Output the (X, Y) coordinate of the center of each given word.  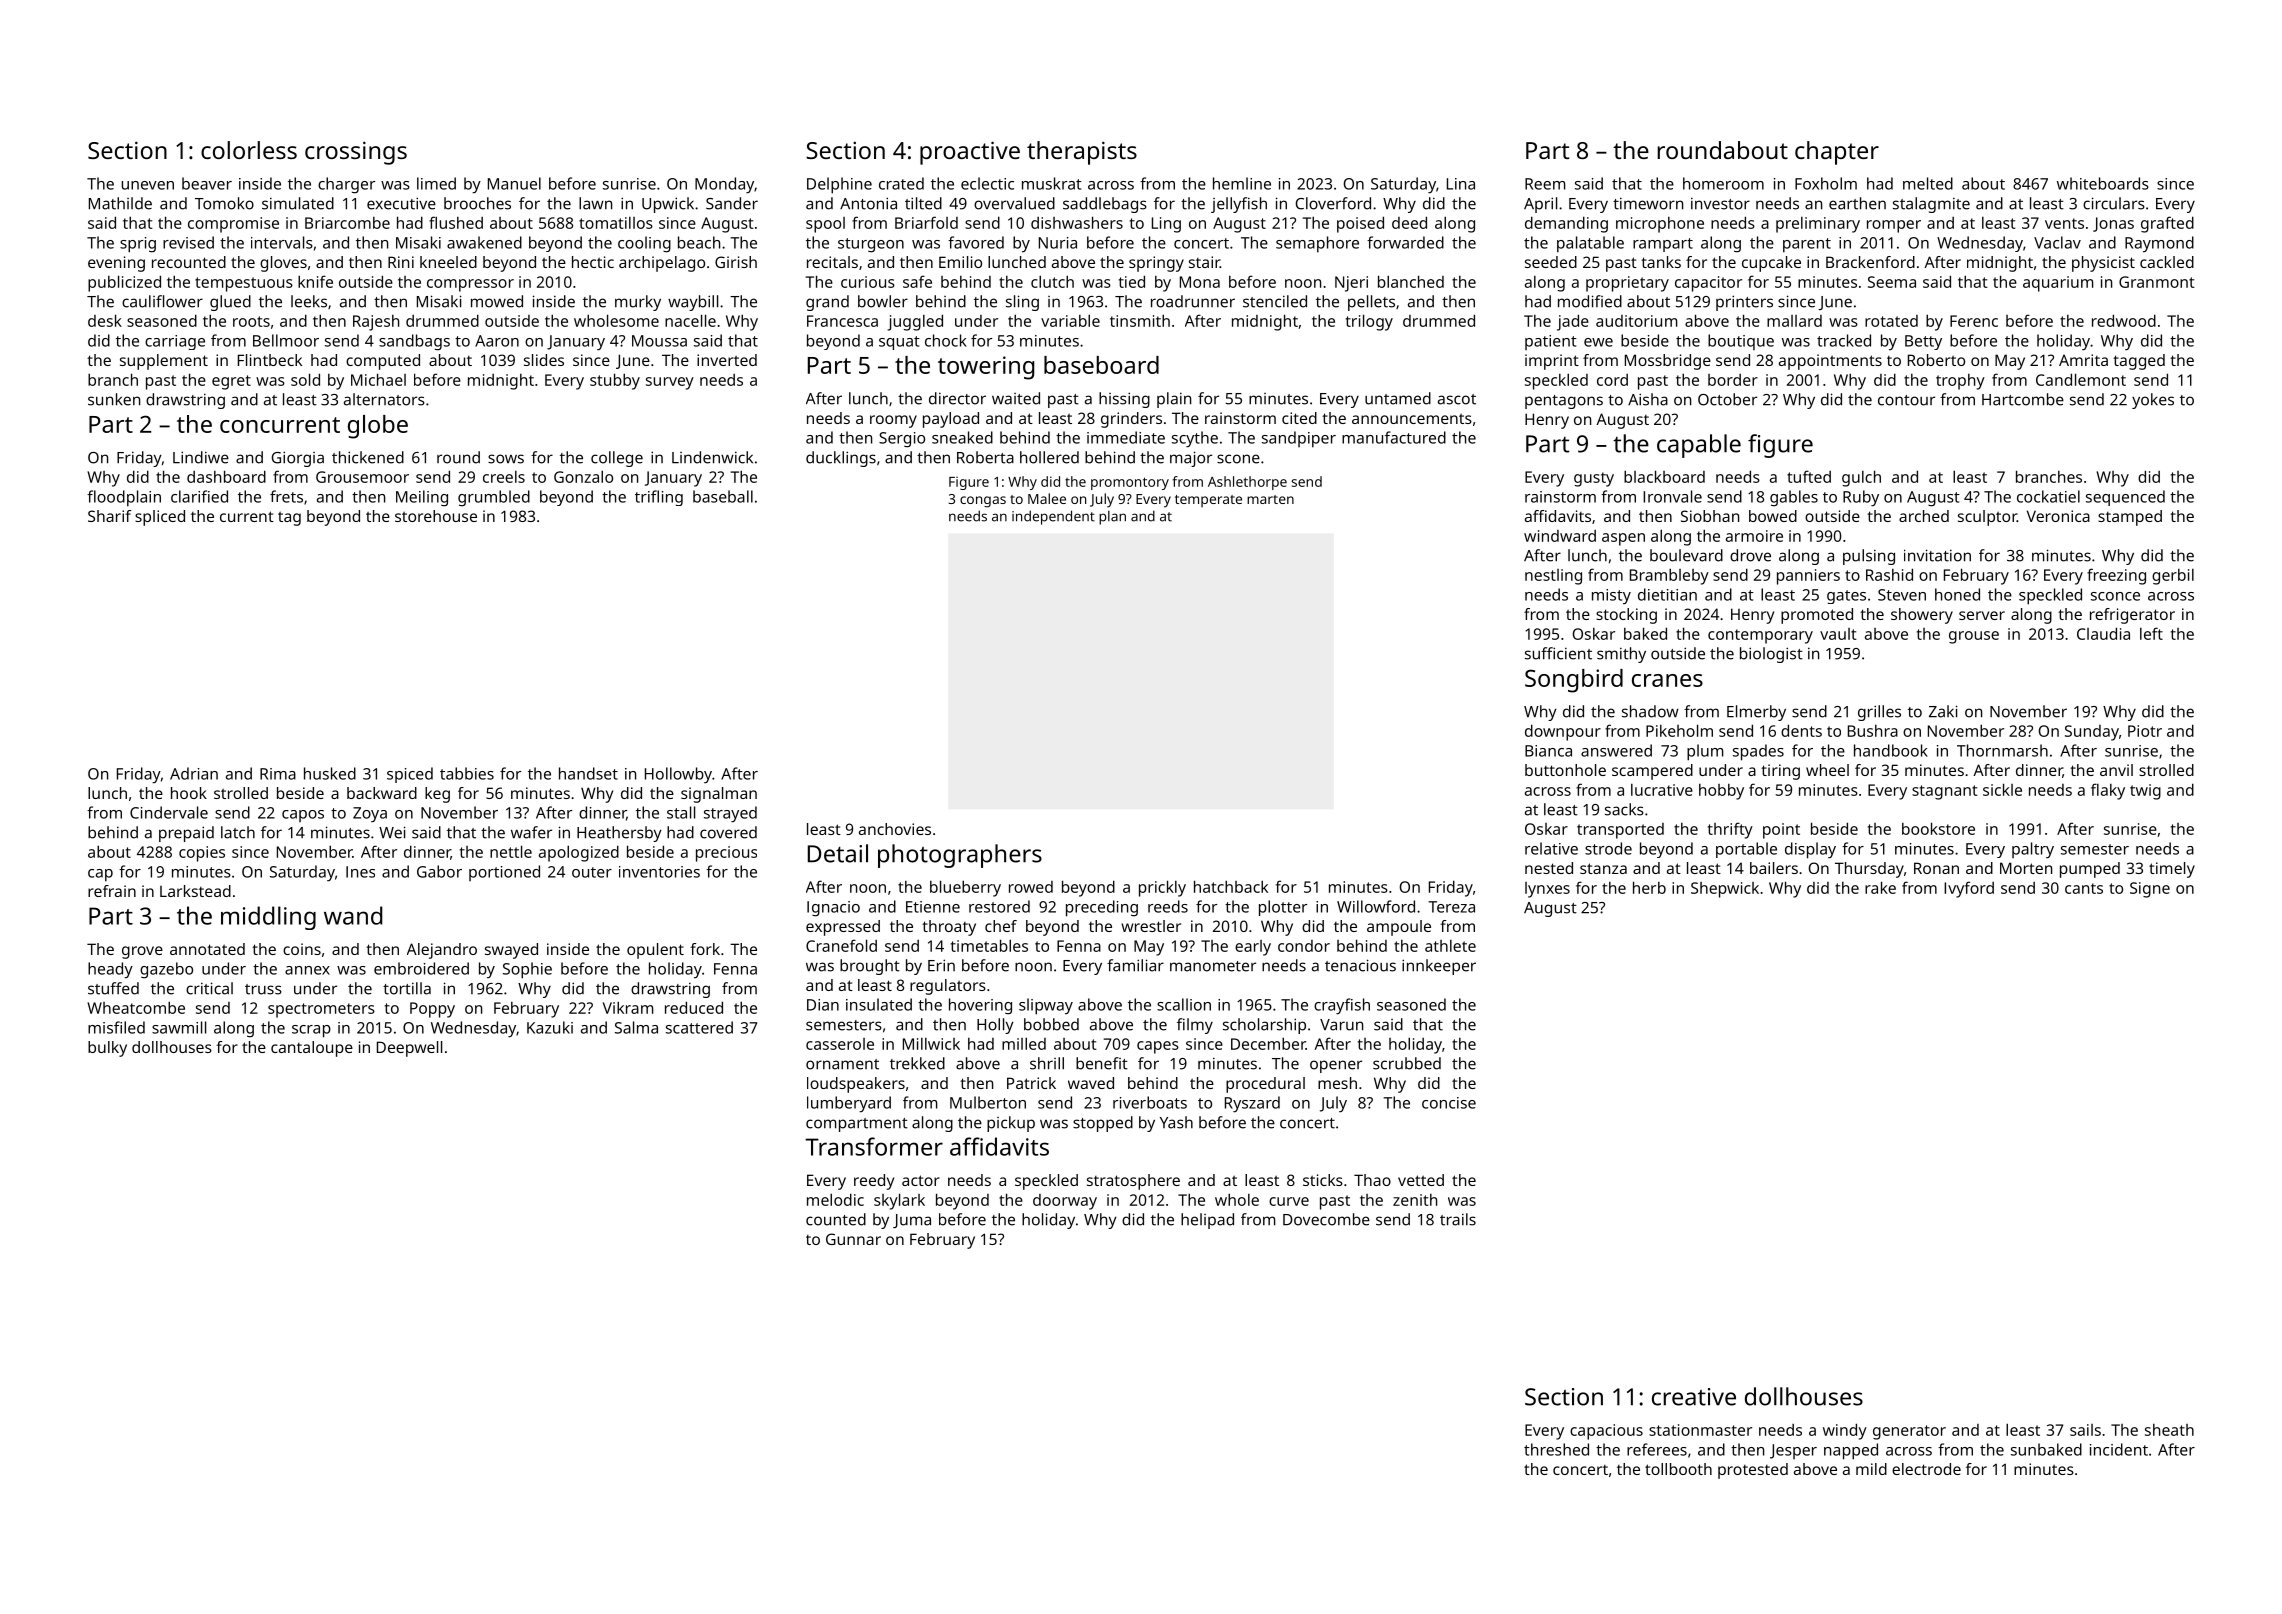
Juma (912, 1221)
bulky (107, 1049)
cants (2084, 888)
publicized (124, 283)
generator (1909, 1432)
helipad (1207, 1221)
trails (1458, 1219)
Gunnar (853, 1239)
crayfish (1342, 1006)
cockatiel (2048, 496)
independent (1053, 517)
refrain (112, 891)
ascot (1457, 399)
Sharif (109, 516)
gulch (1861, 478)
